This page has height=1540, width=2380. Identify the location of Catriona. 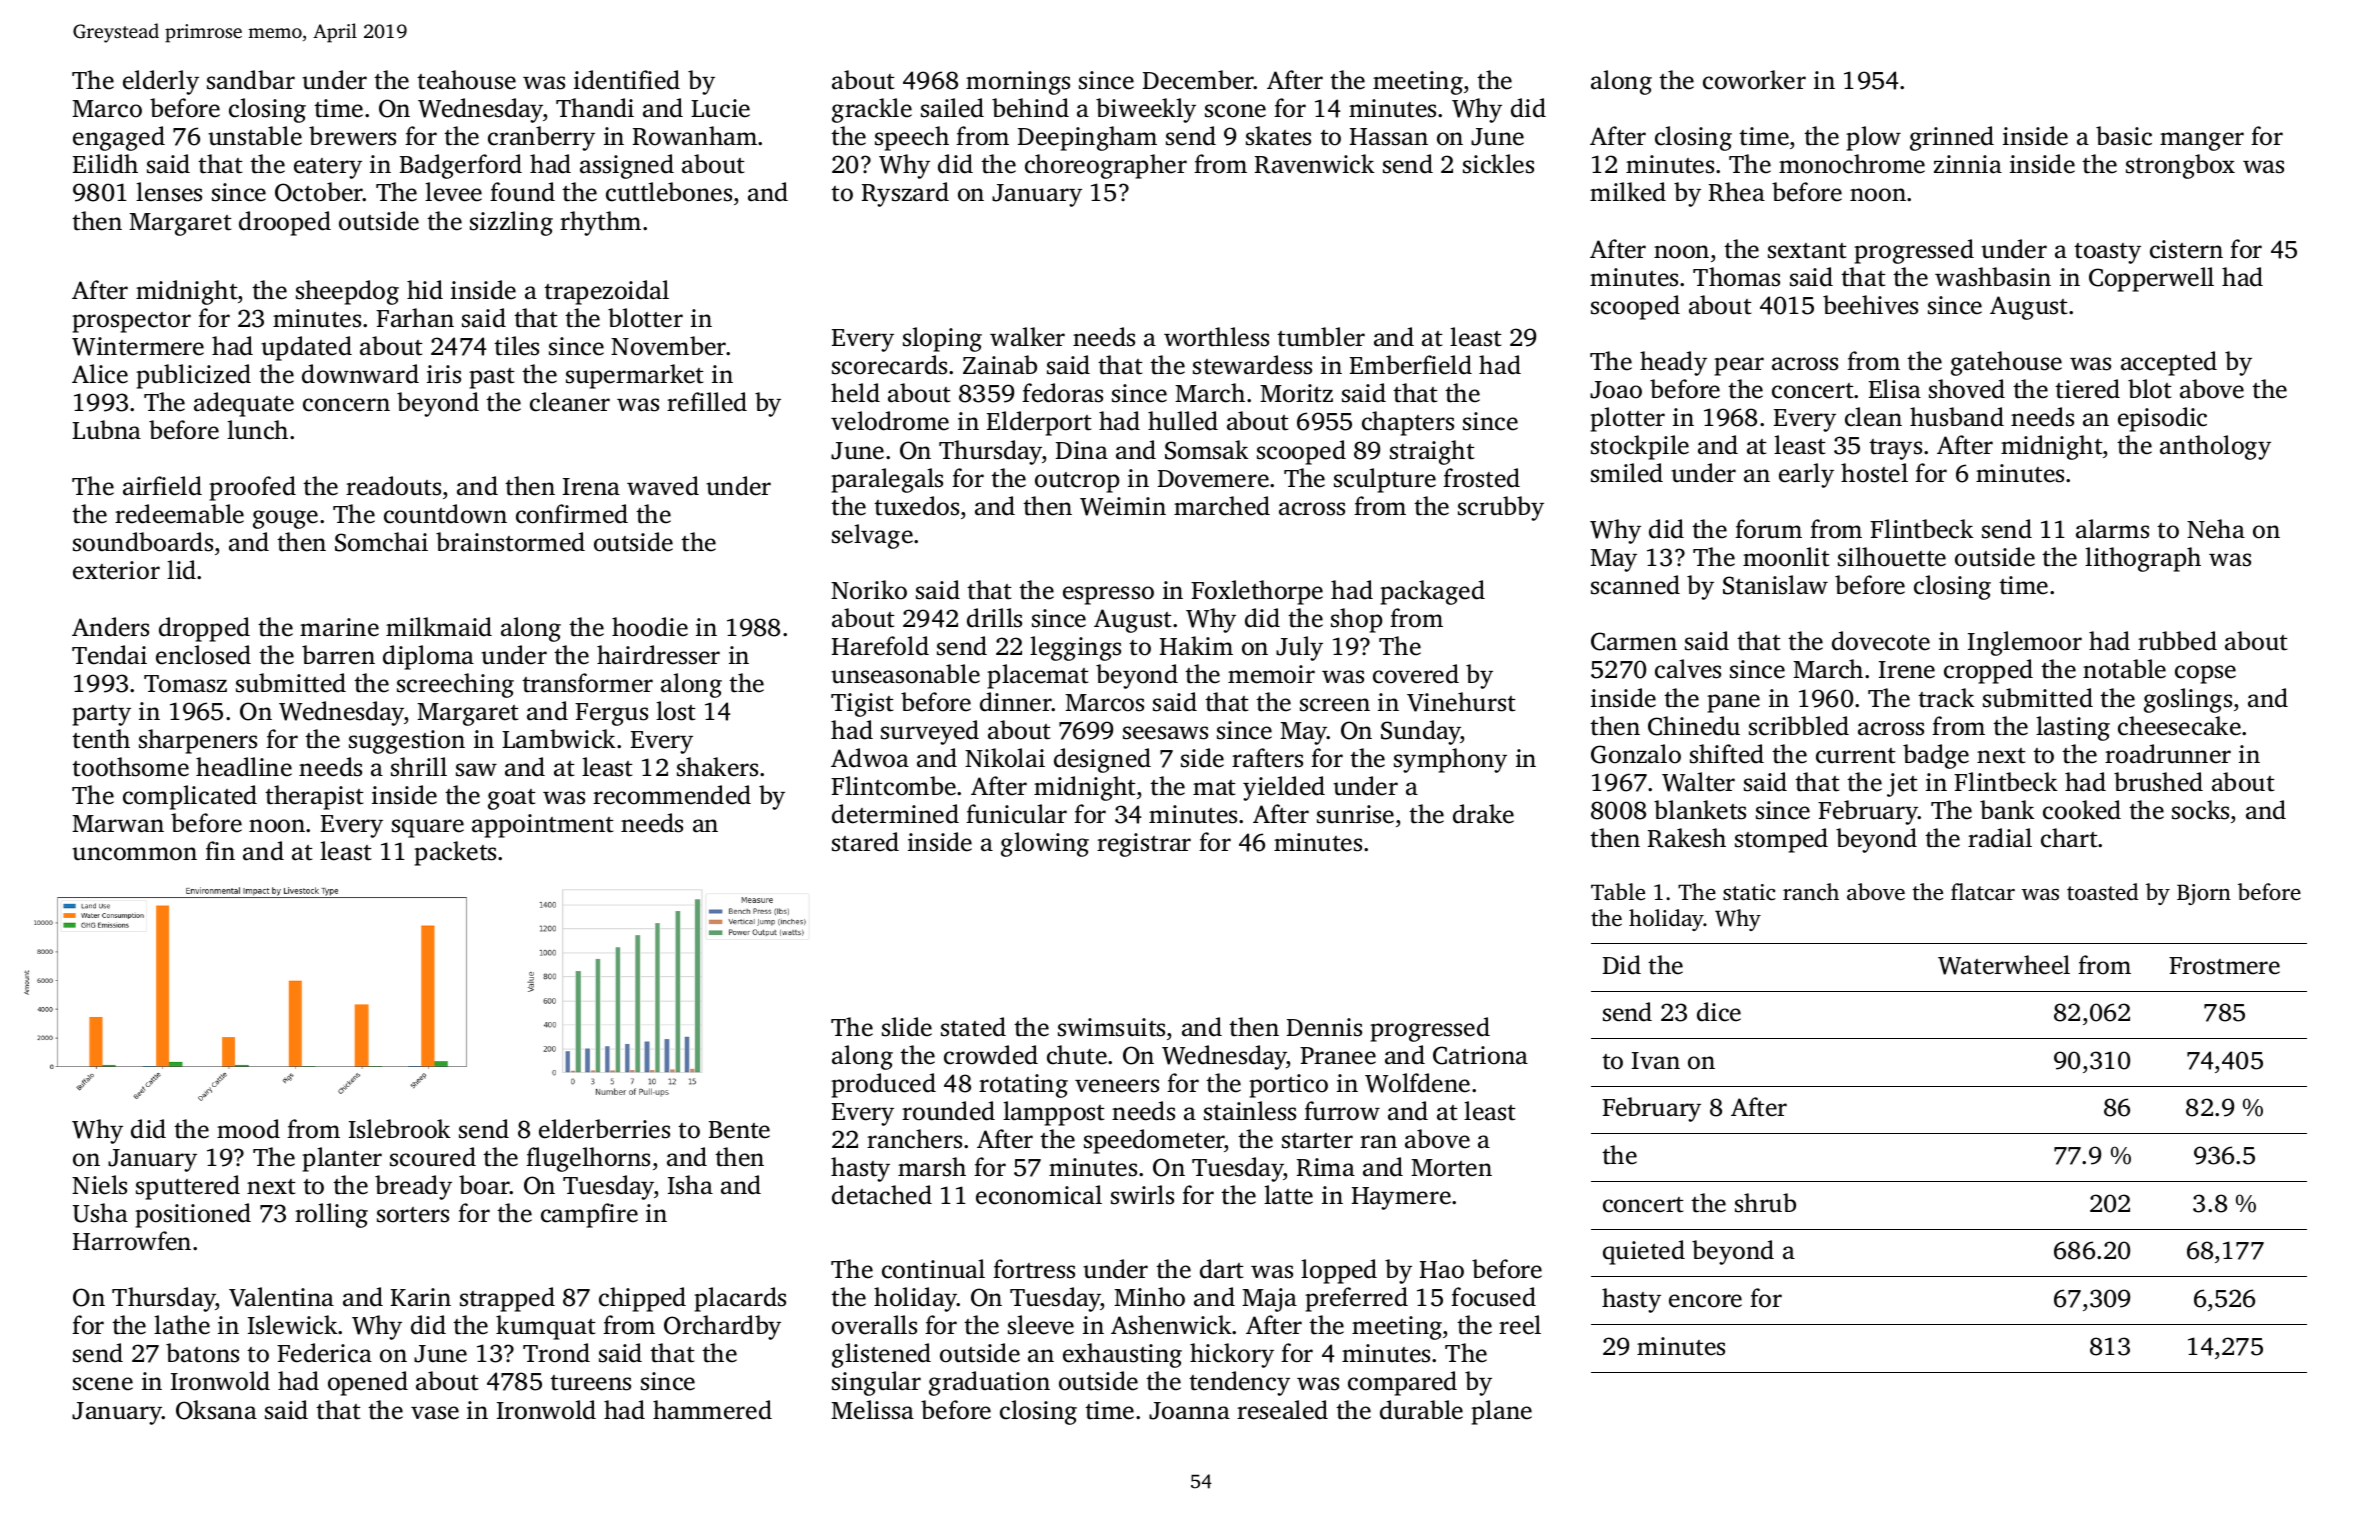
(1480, 1055).
